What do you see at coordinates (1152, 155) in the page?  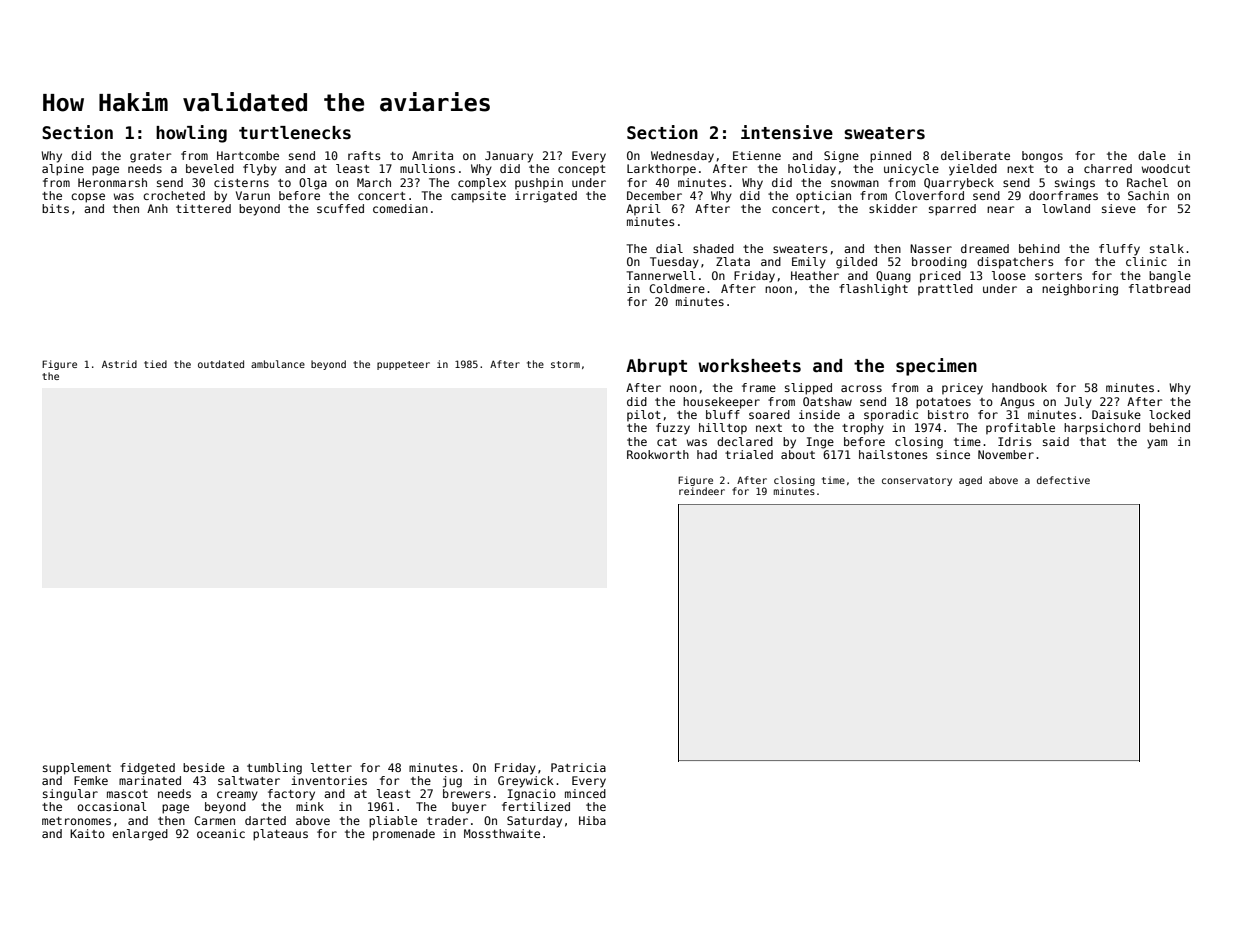 I see `dale` at bounding box center [1152, 155].
